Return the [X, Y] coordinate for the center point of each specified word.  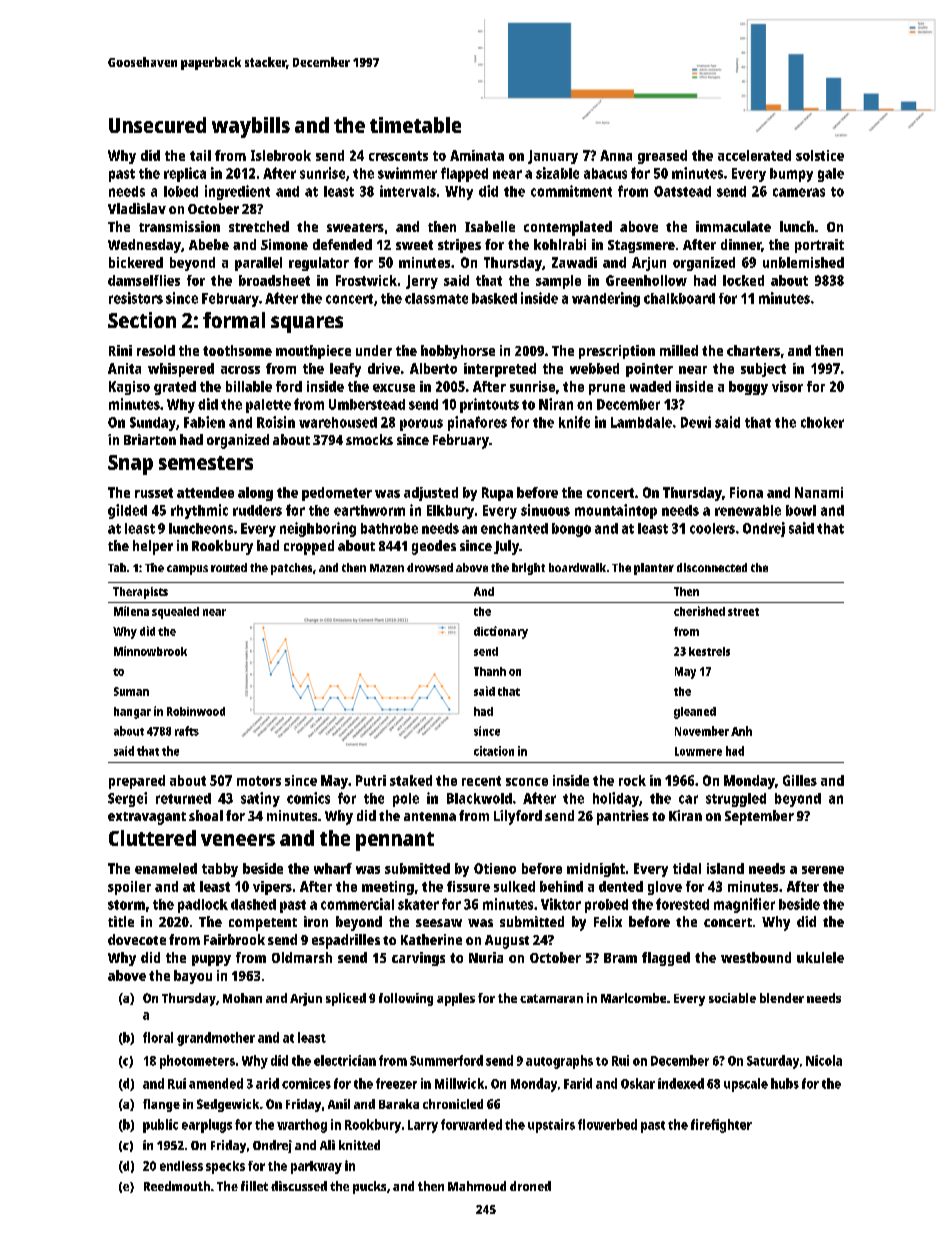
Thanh [490, 671]
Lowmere [698, 751]
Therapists [140, 593]
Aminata [477, 155]
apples [456, 999]
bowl [801, 510]
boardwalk [577, 567]
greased [662, 157]
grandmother [216, 1039]
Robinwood [196, 711]
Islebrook [281, 155]
